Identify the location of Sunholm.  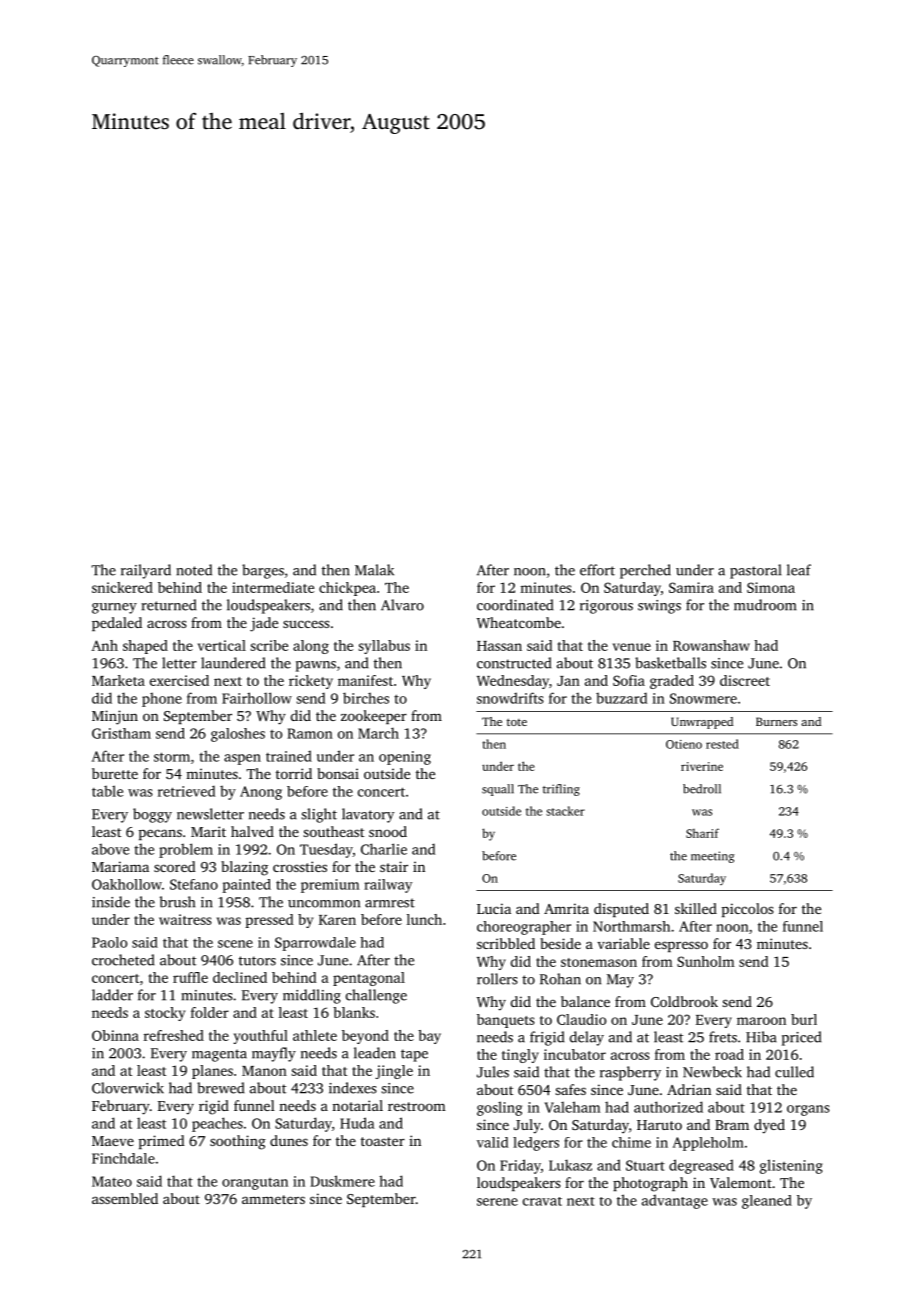
(706, 961).
